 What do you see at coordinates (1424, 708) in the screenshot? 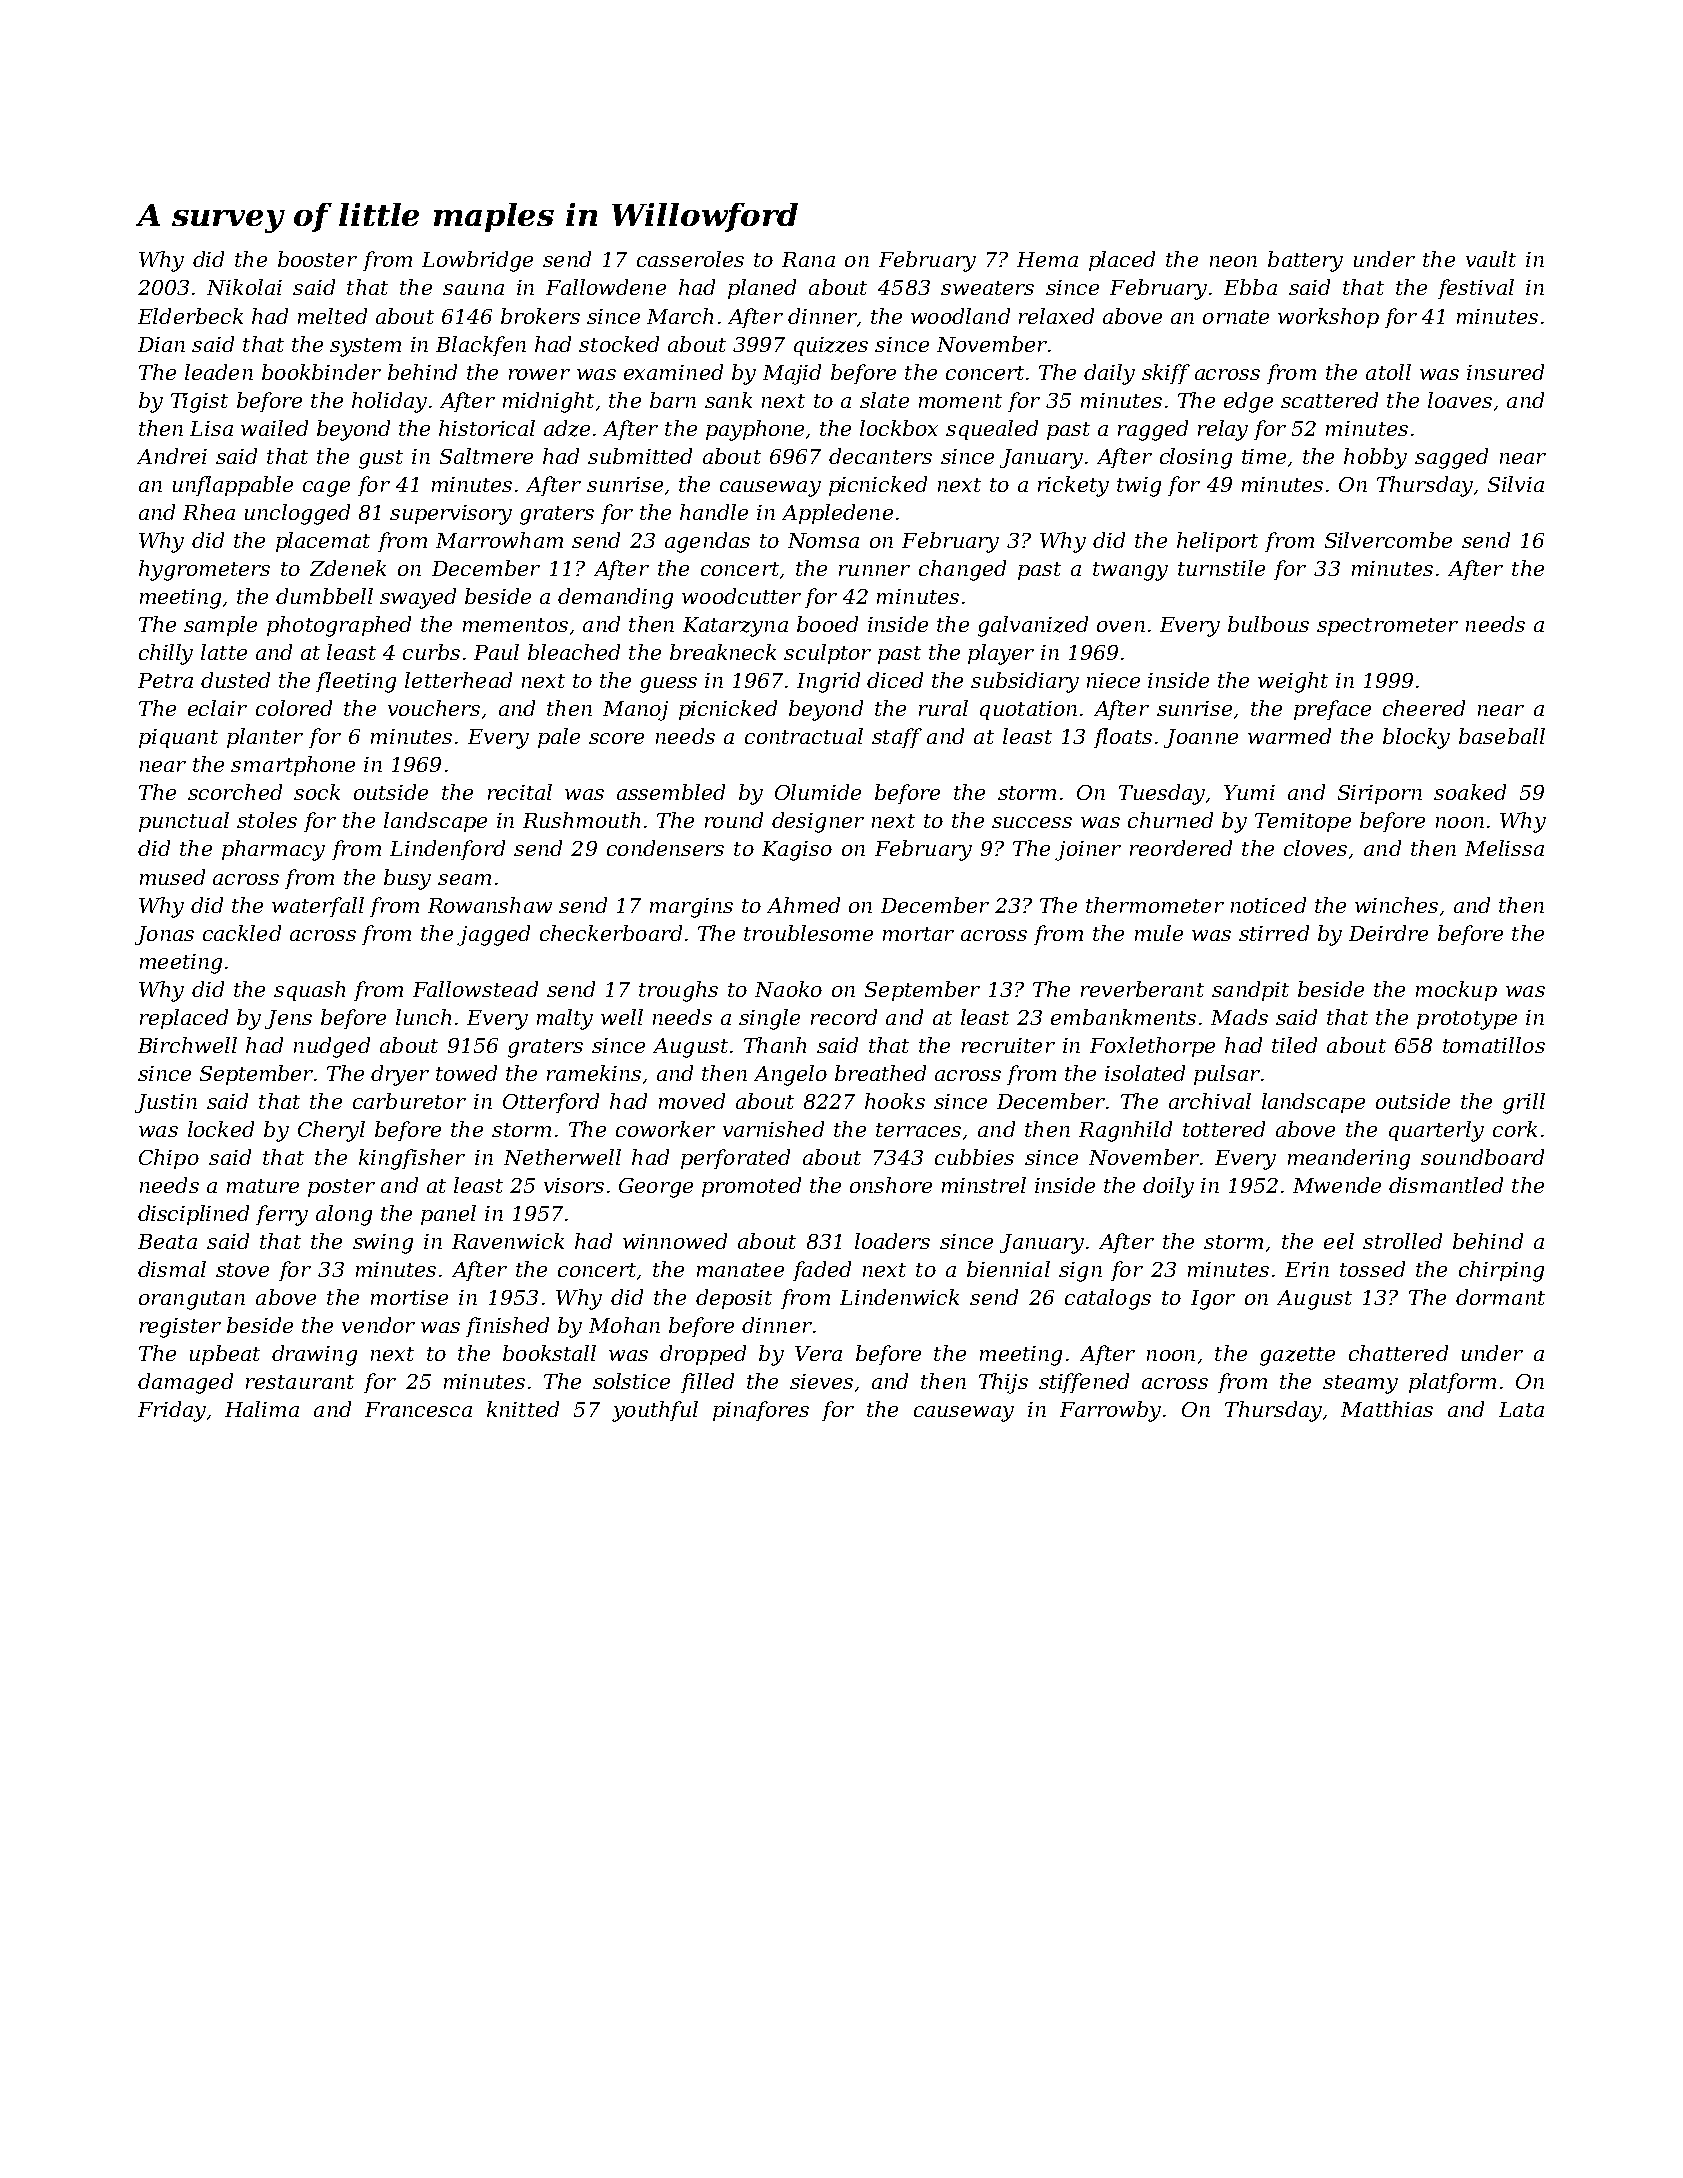
I see `cheered` at bounding box center [1424, 708].
